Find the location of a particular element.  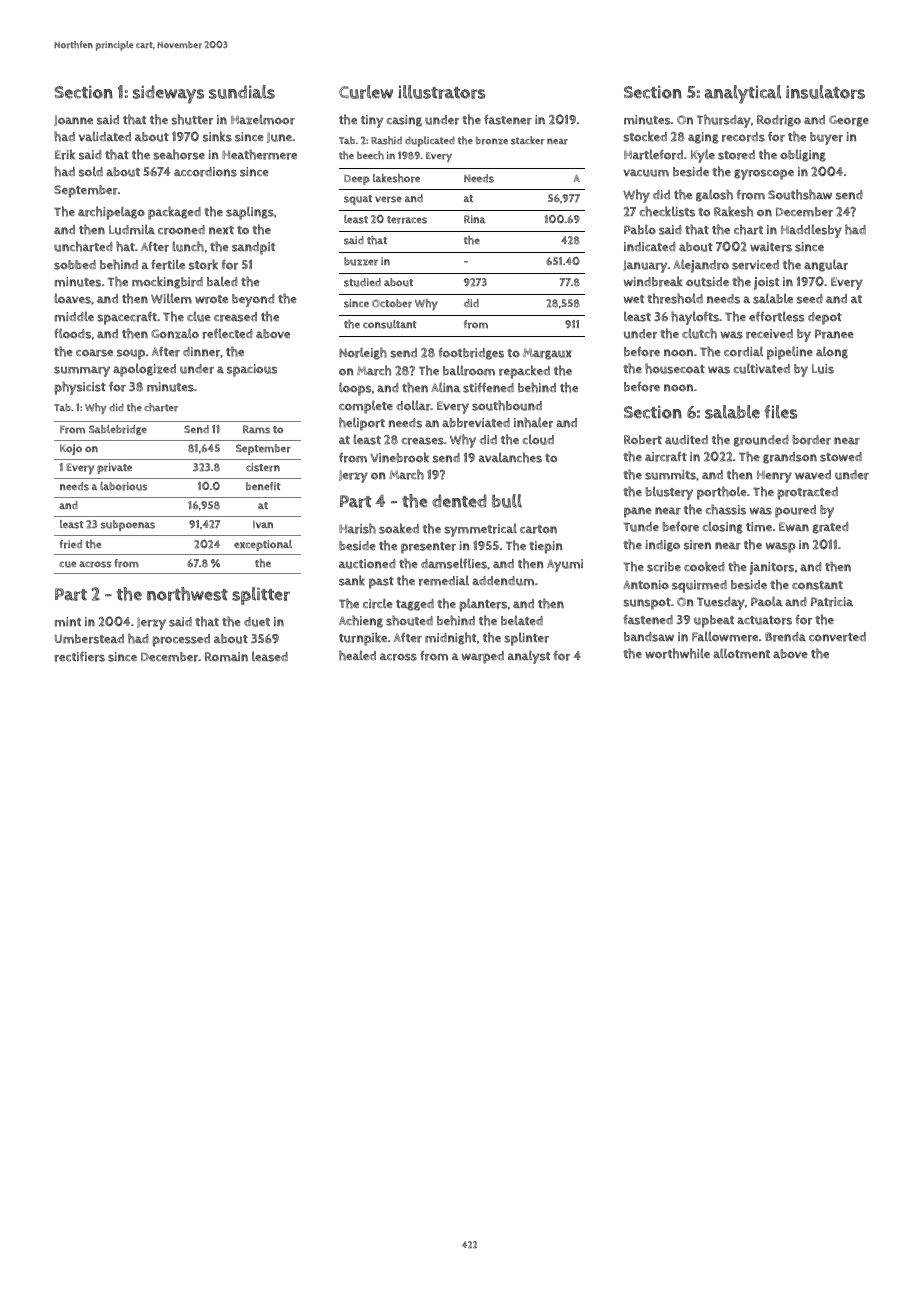

coarse is located at coordinates (94, 353).
